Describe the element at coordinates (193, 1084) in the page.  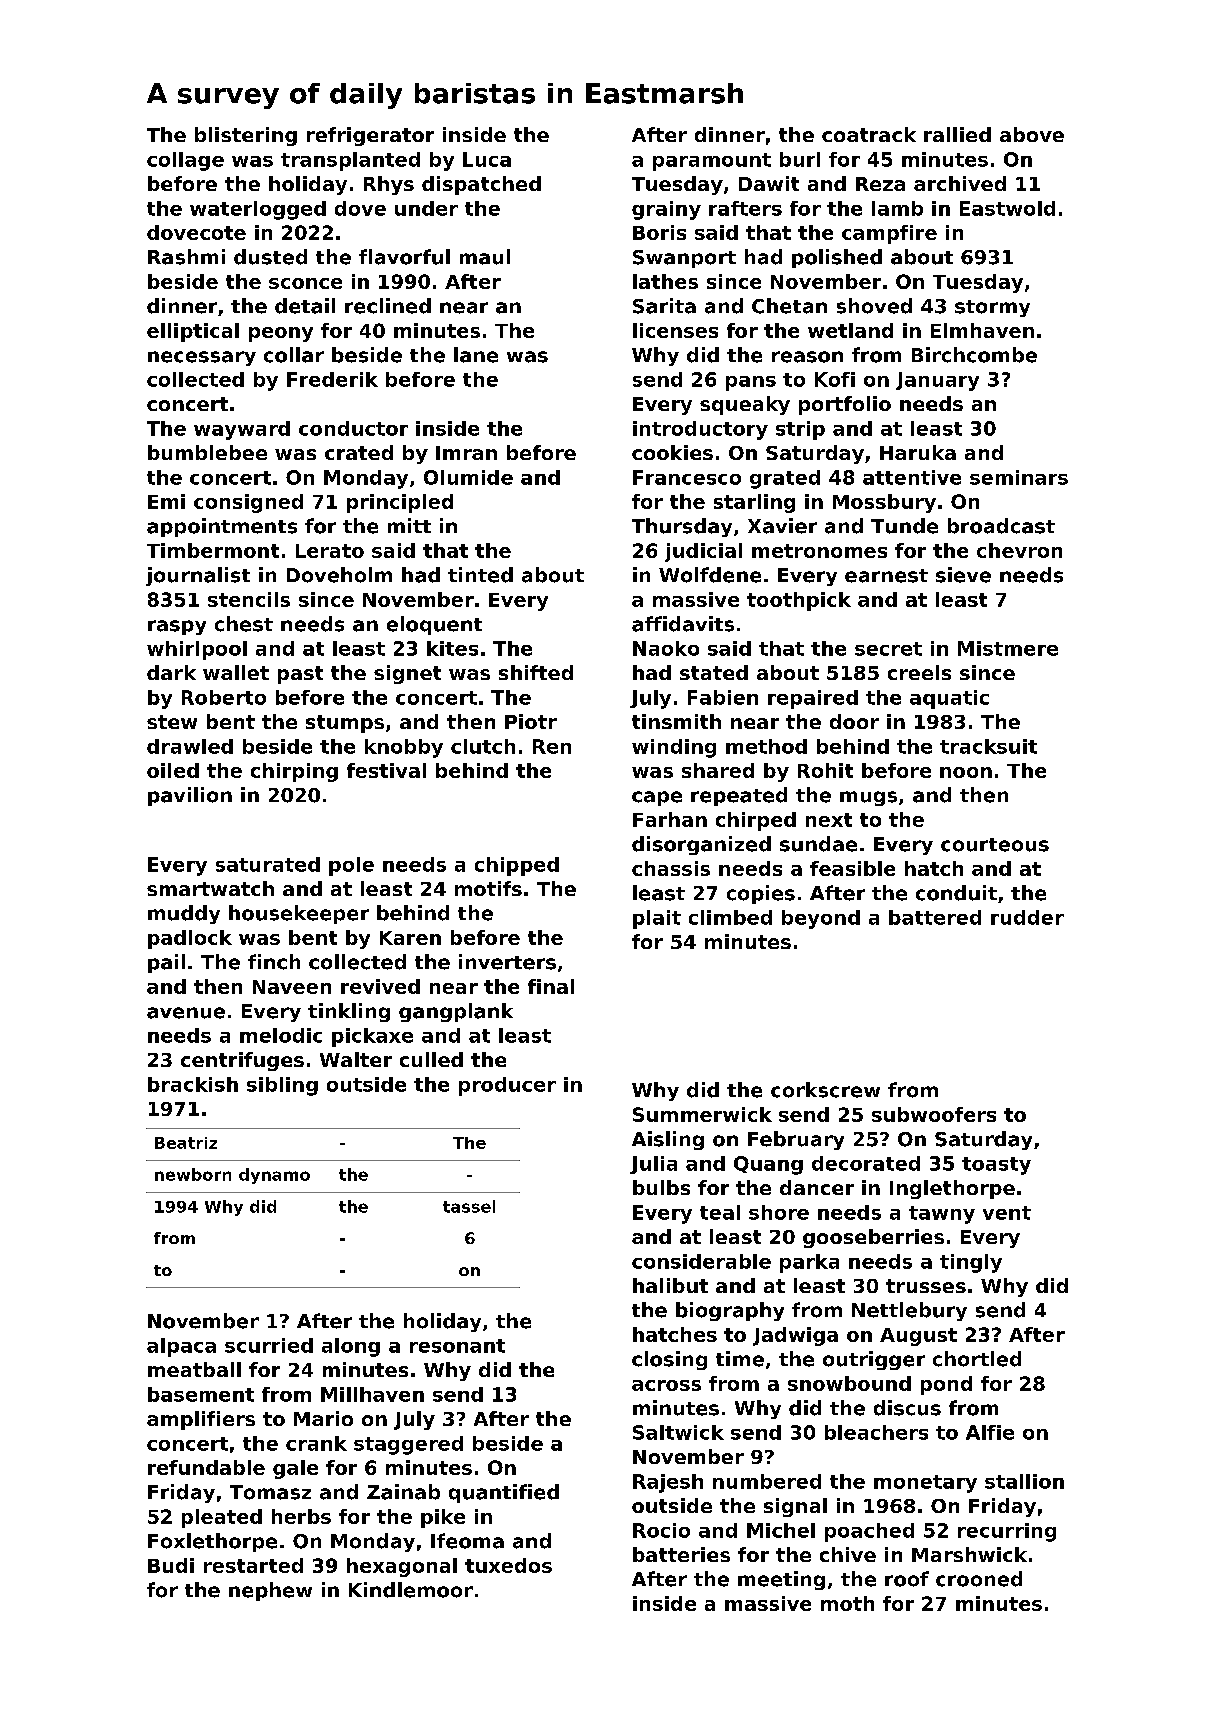
I see `brackish` at that location.
